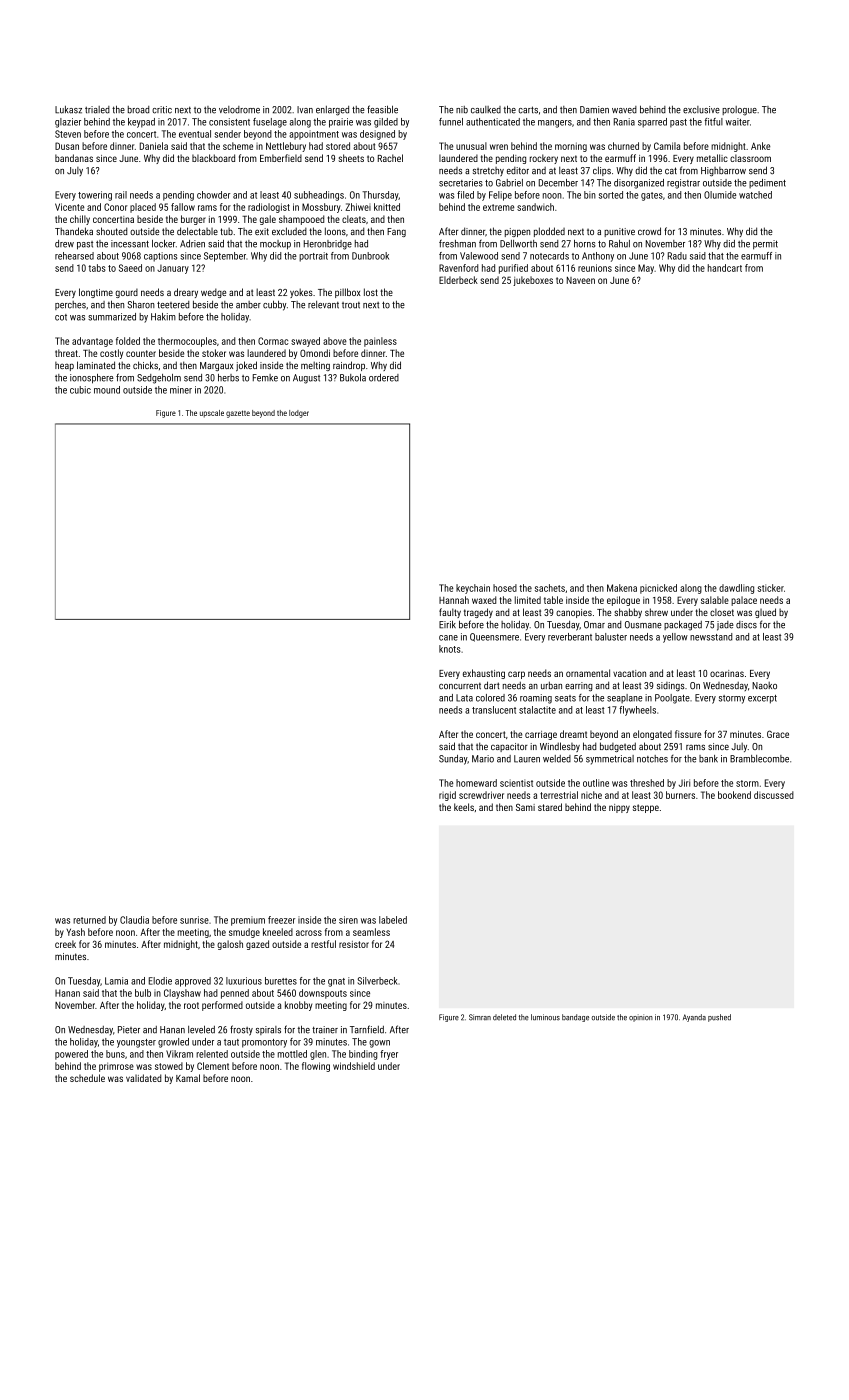  Describe the element at coordinates (451, 122) in the image. I see `funnel` at that location.
